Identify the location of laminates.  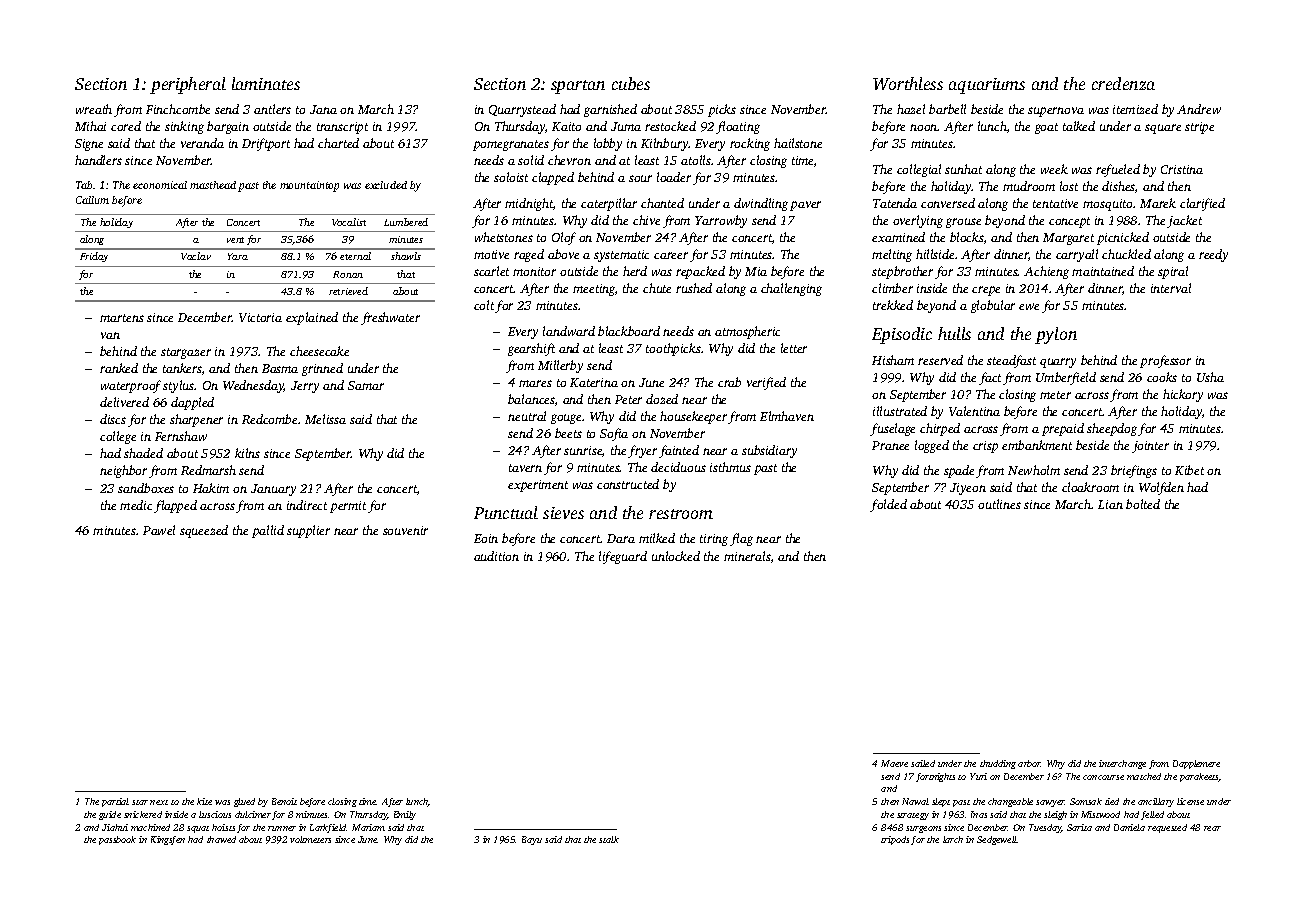
(266, 83).
